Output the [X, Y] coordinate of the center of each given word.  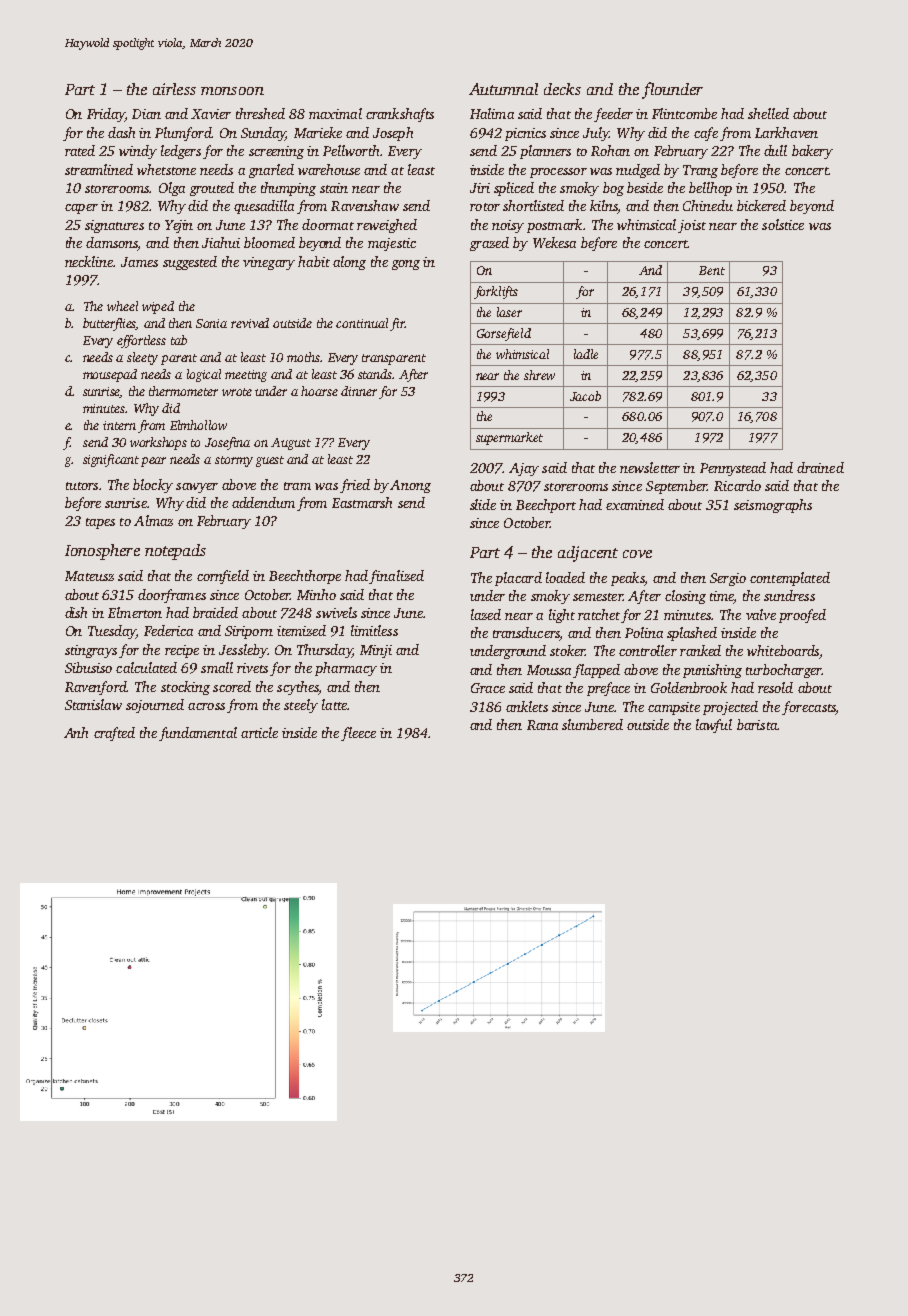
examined [635, 504]
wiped [158, 307]
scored [232, 686]
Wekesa [554, 242]
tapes [100, 523]
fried [355, 486]
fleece [358, 734]
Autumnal [503, 89]
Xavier [211, 114]
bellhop [710, 189]
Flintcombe [684, 113]
